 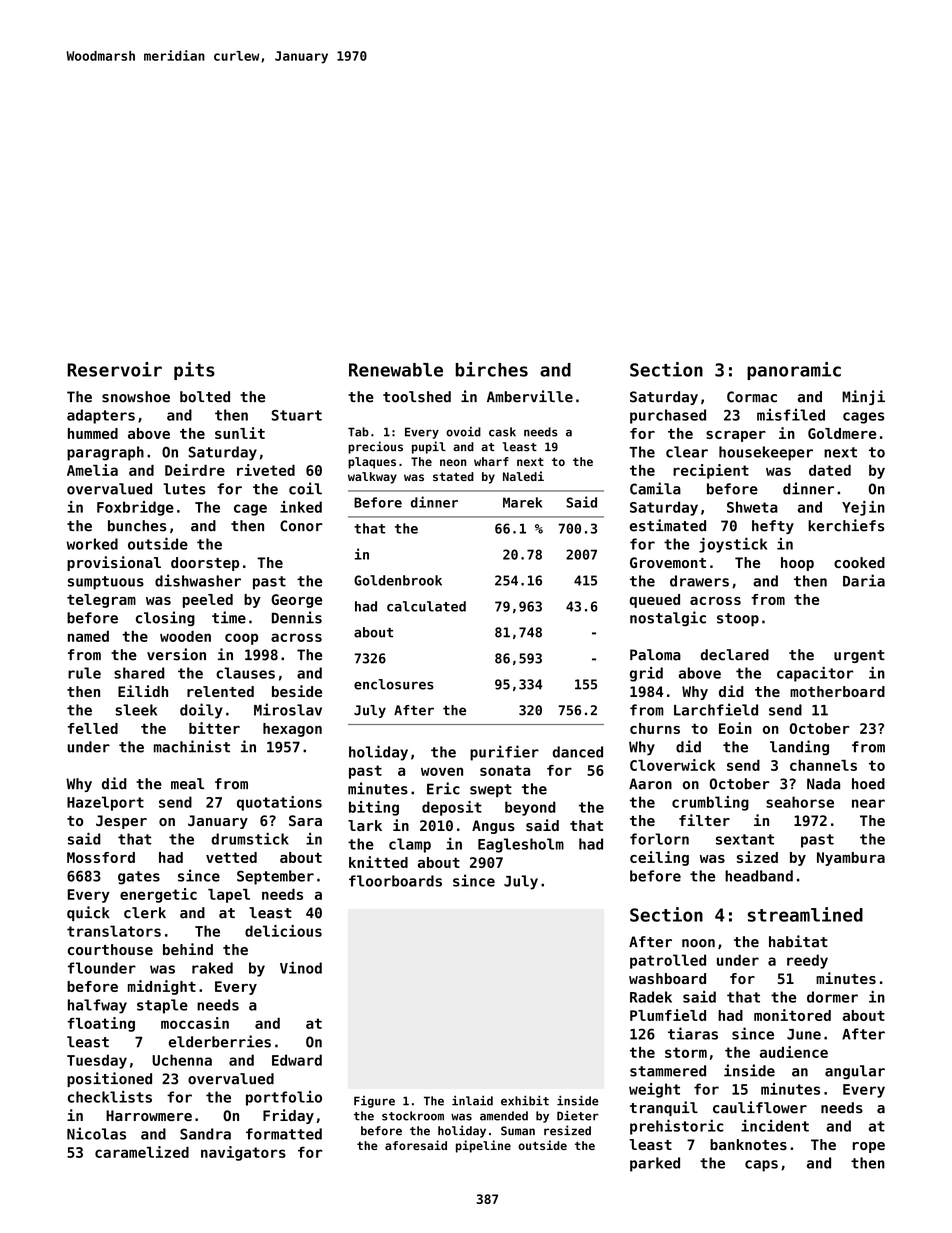 I want to click on staple, so click(x=162, y=1006).
